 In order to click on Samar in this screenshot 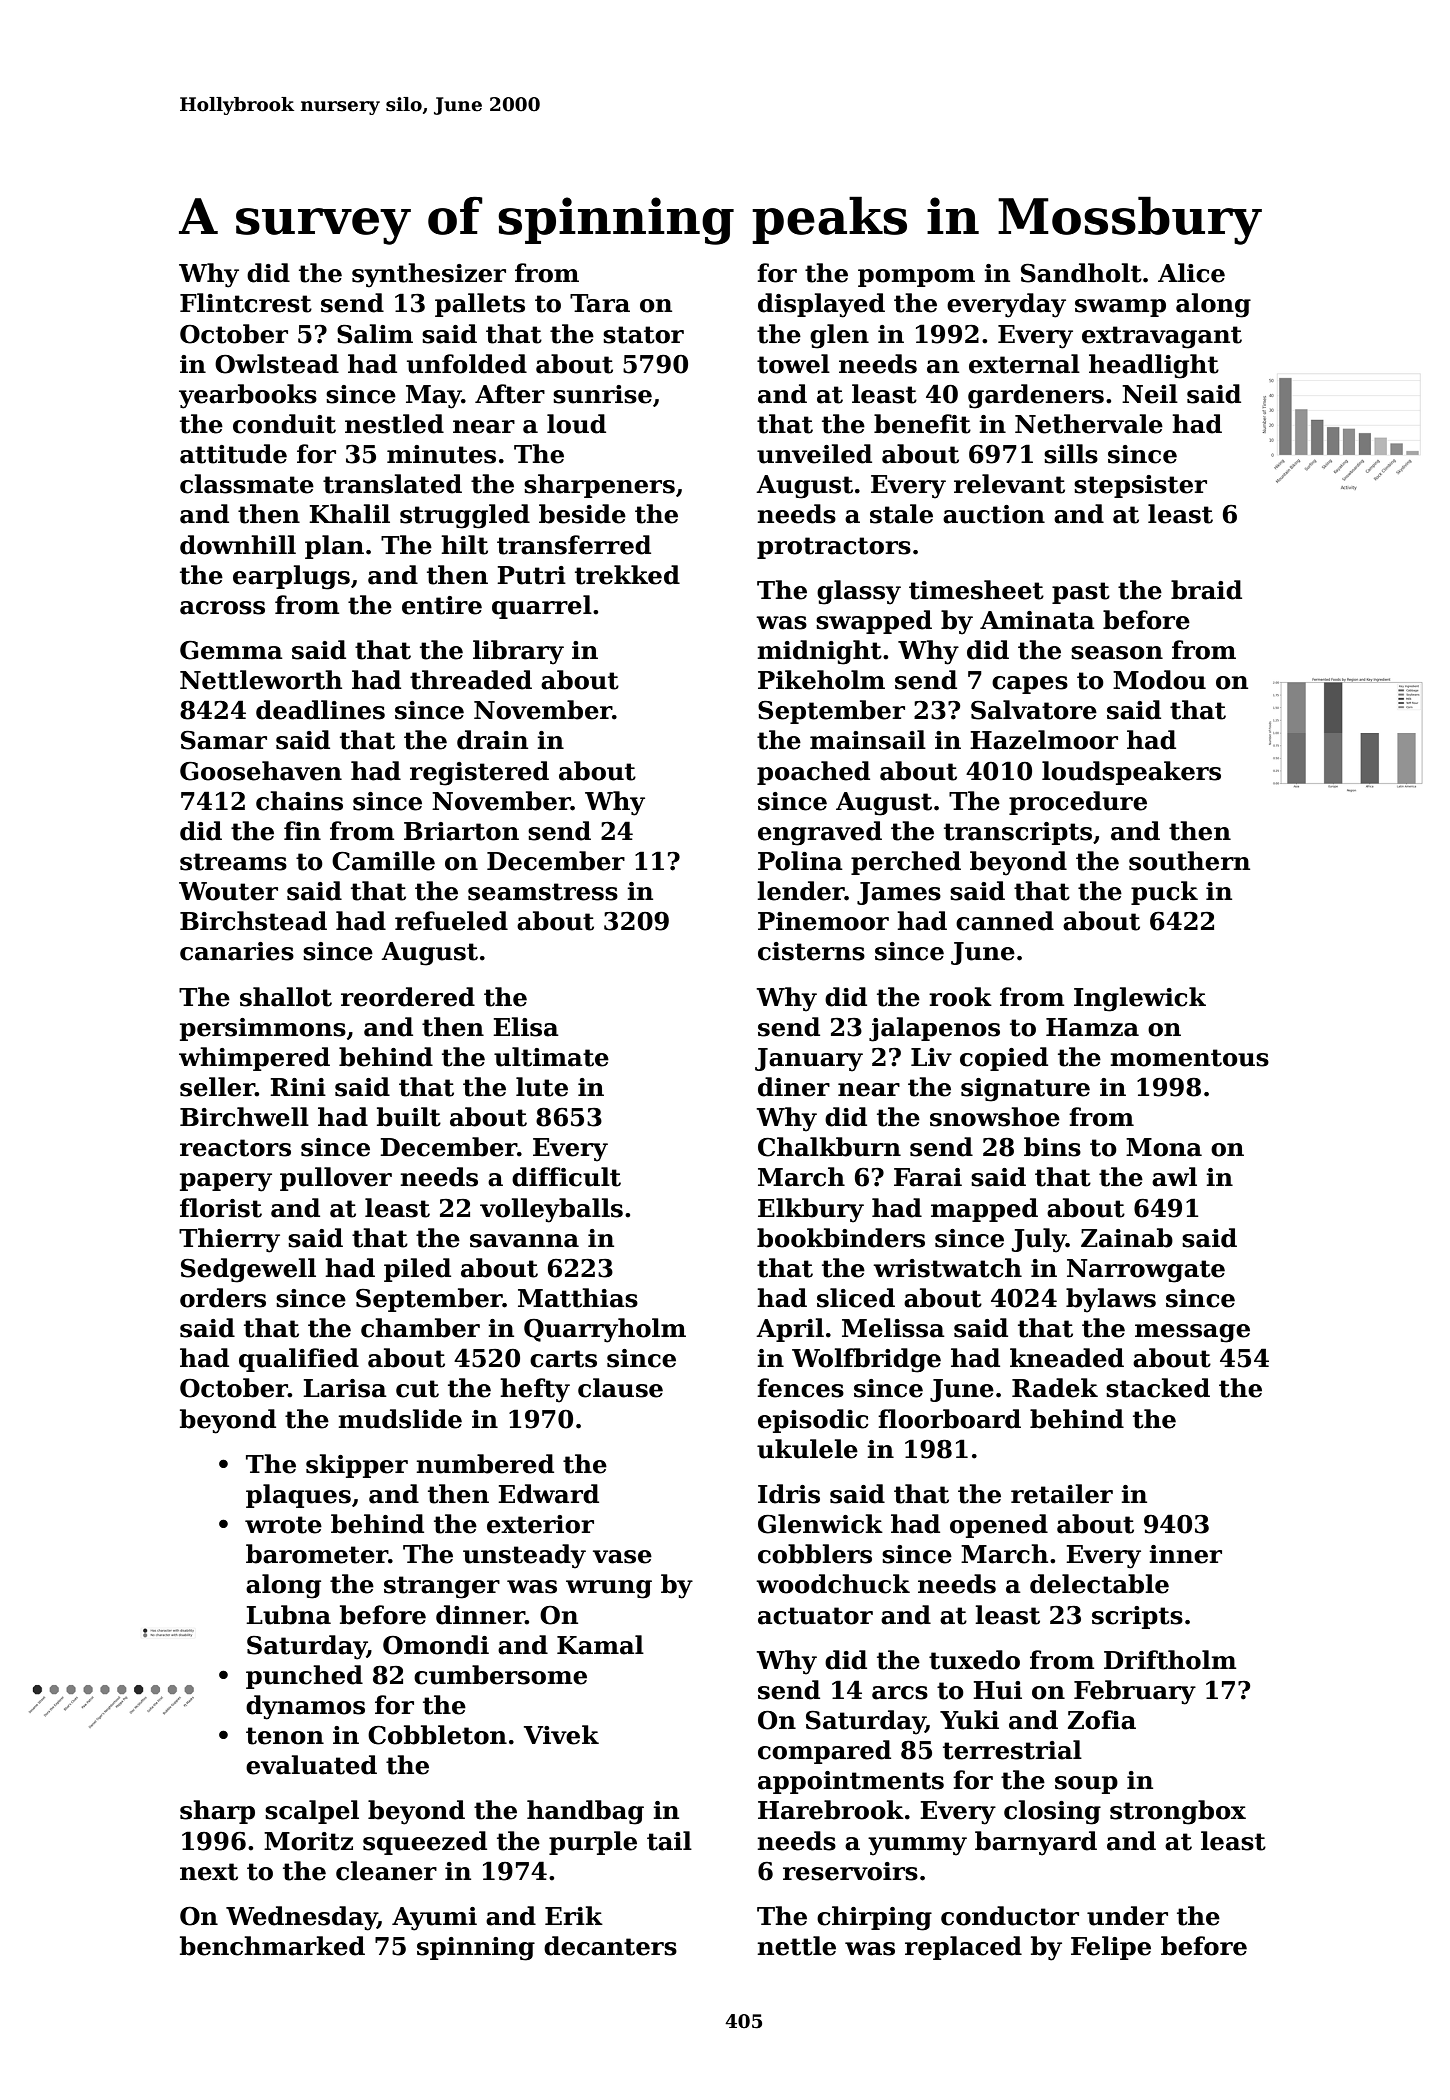, I will do `click(224, 740)`.
